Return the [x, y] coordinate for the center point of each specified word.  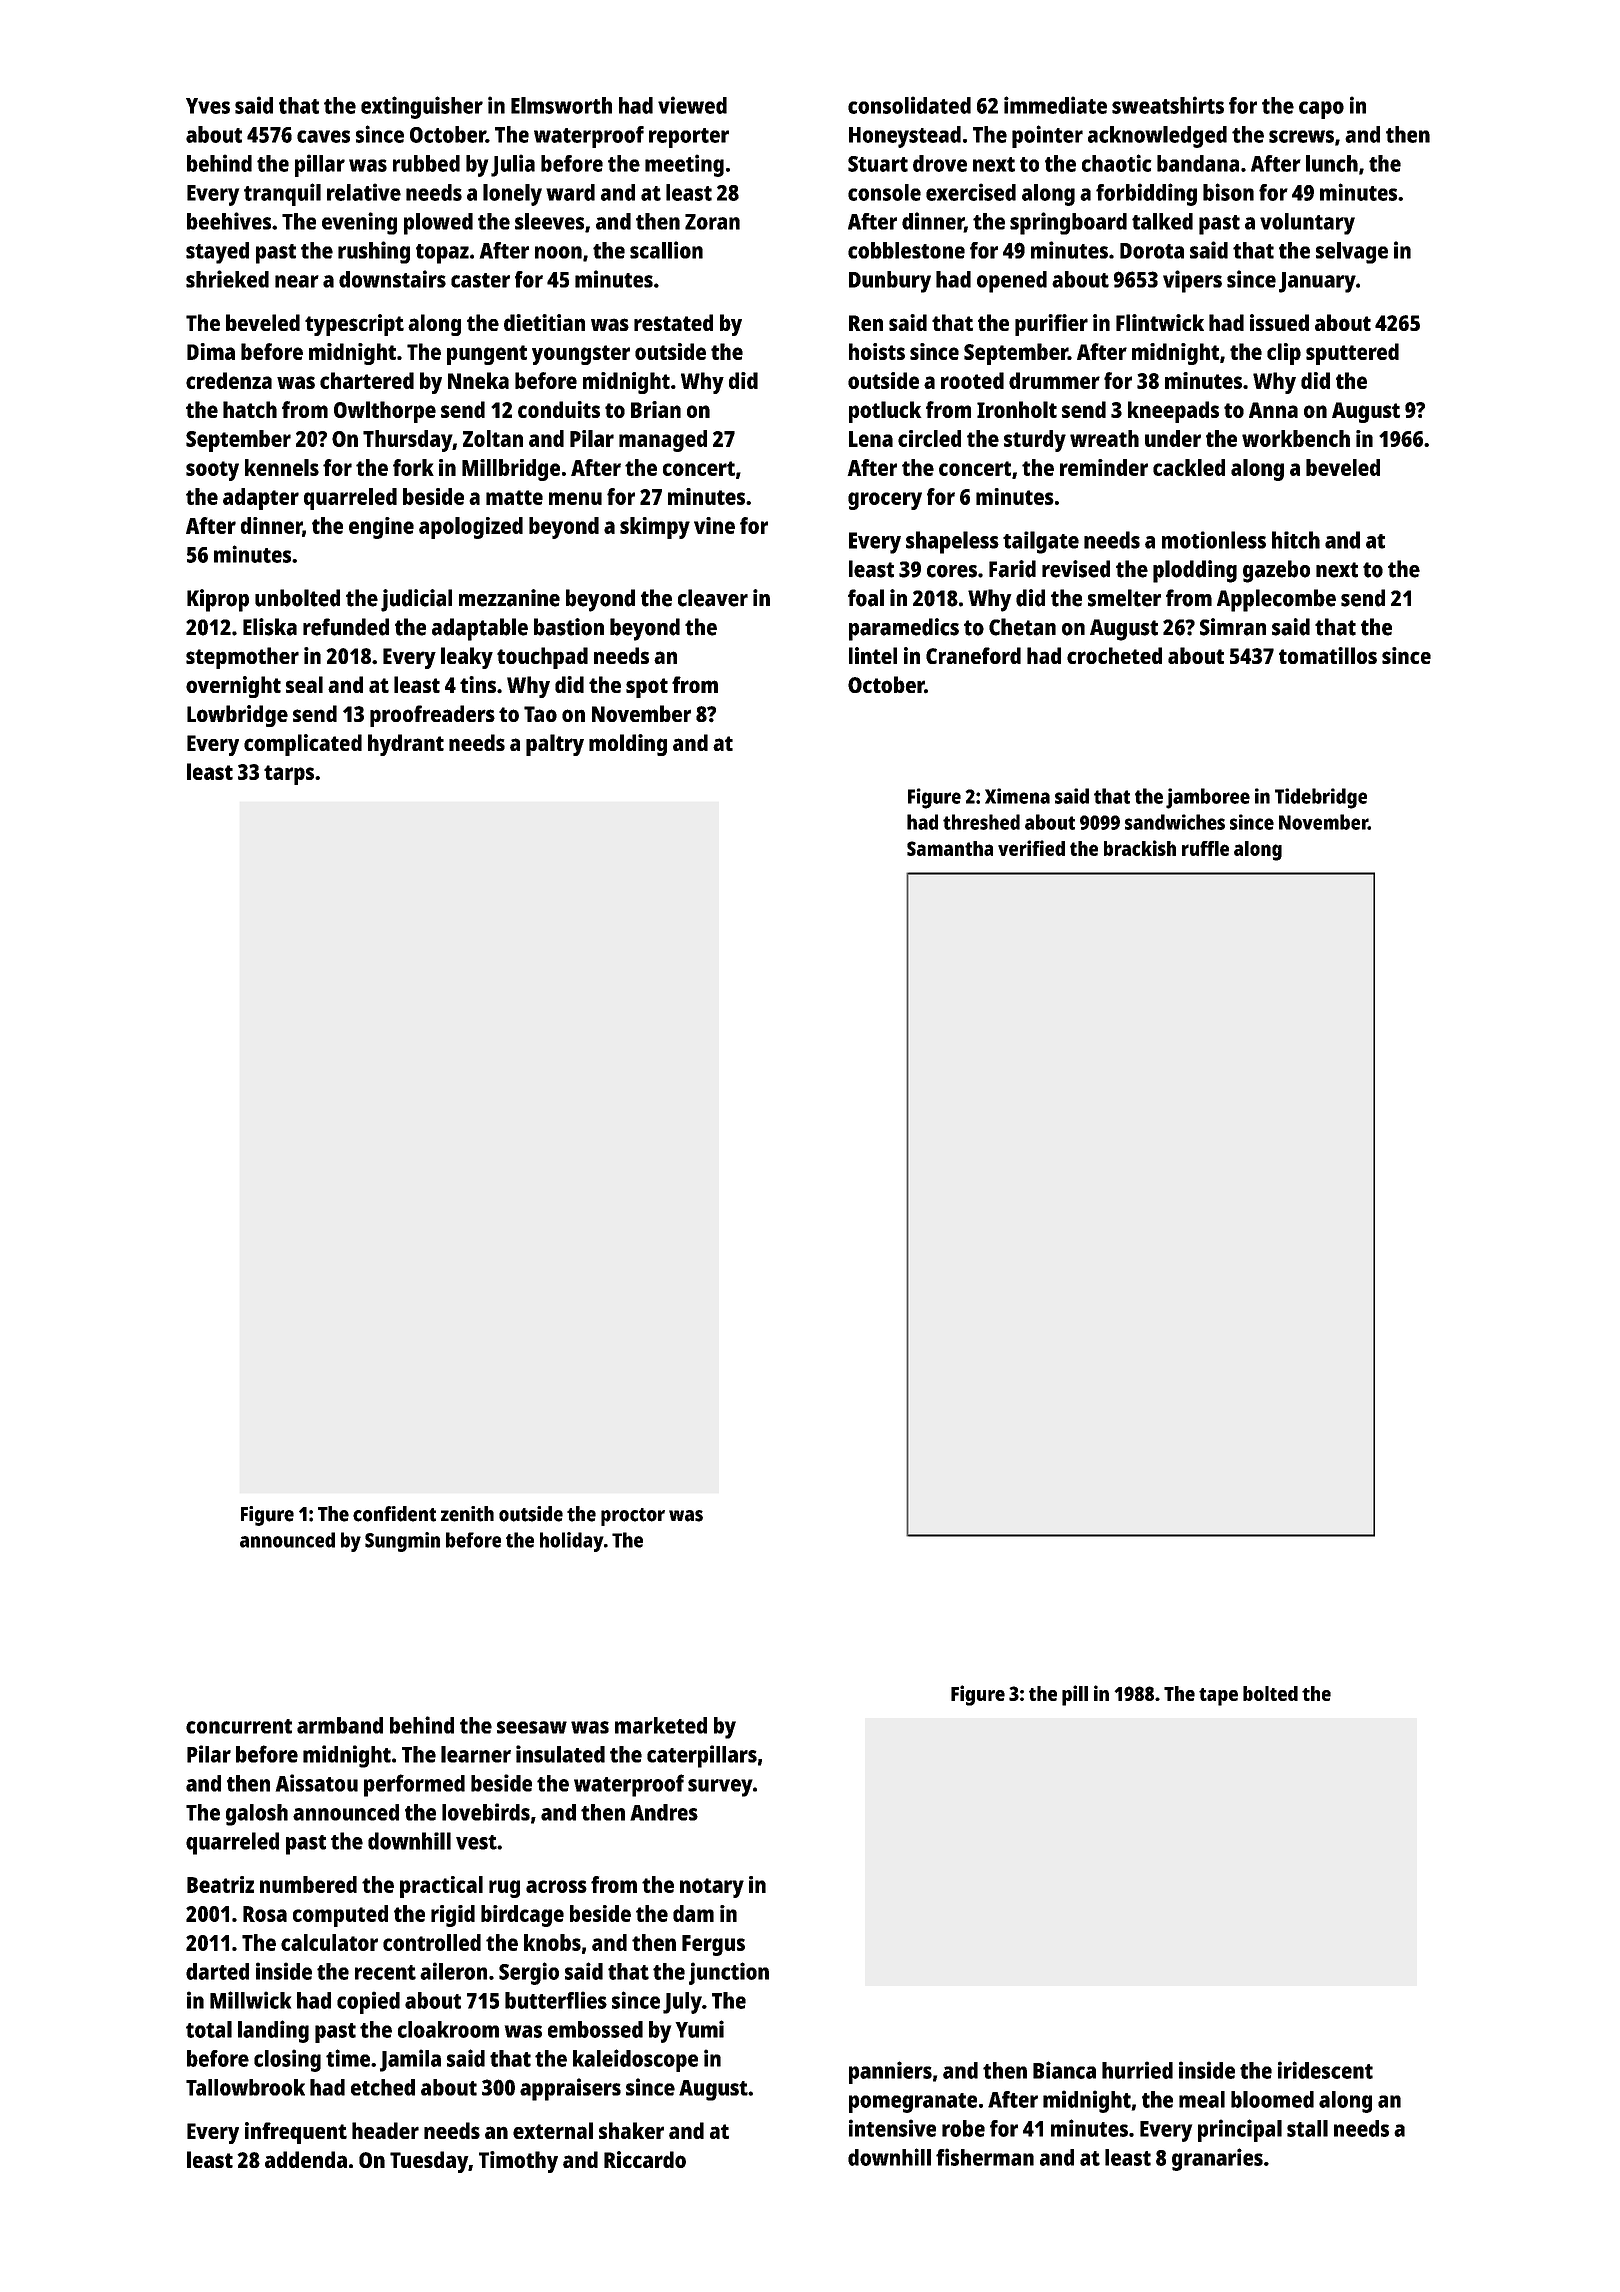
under [1173, 438]
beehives [229, 221]
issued [1279, 322]
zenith [467, 1514]
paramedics [904, 629]
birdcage [522, 1916]
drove [940, 163]
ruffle [1205, 848]
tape [1218, 1697]
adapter [261, 499]
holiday [572, 1542]
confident [394, 1514]
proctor [633, 1517]
